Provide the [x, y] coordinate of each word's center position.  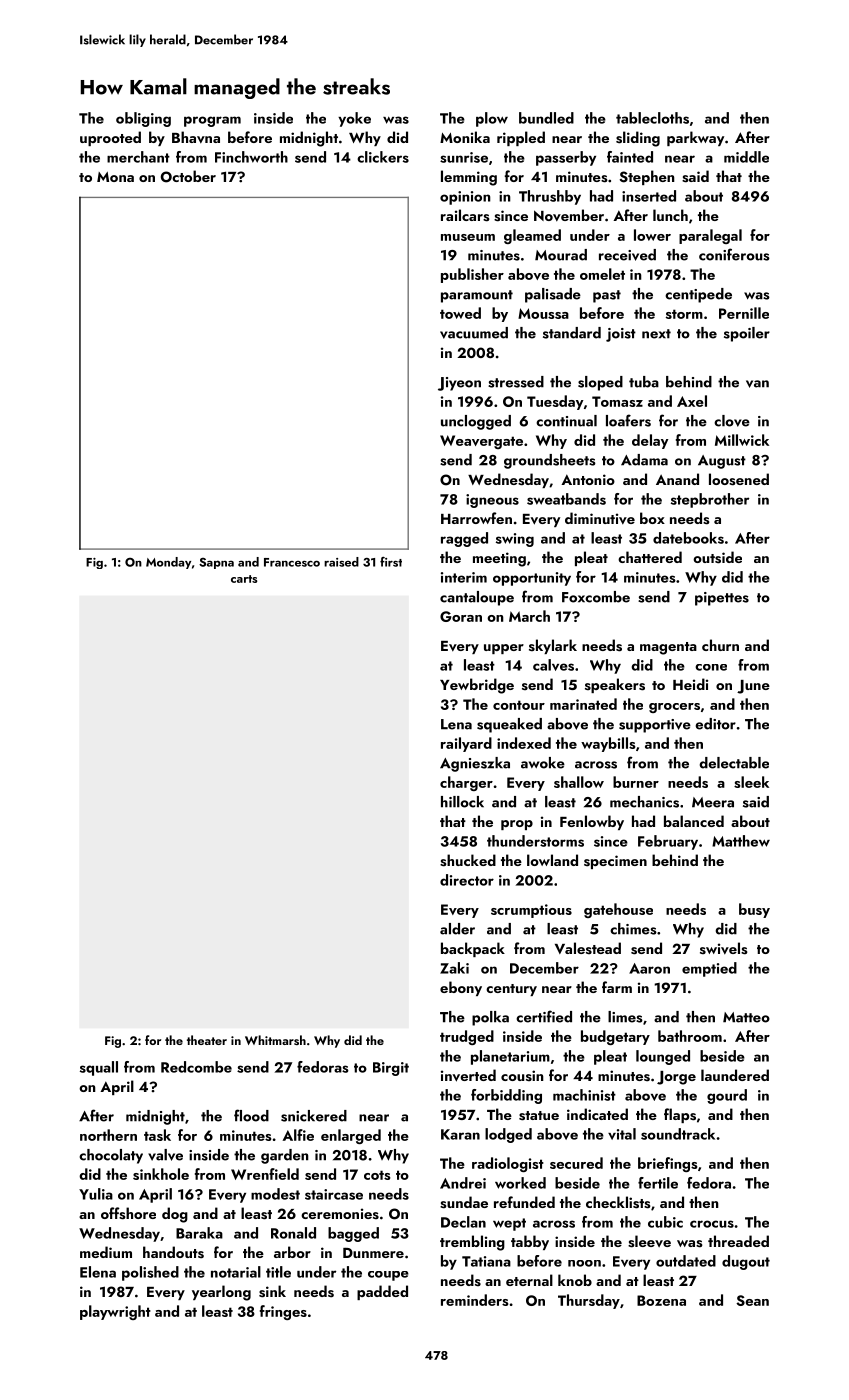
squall [99, 1068]
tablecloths [652, 118]
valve [165, 1155]
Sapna [216, 563]
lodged [508, 1135]
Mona [115, 177]
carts [244, 579]
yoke [354, 119]
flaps [680, 1115]
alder [457, 929]
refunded [524, 1202]
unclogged [476, 422]
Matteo [746, 1017]
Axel [692, 401]
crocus [712, 1224]
